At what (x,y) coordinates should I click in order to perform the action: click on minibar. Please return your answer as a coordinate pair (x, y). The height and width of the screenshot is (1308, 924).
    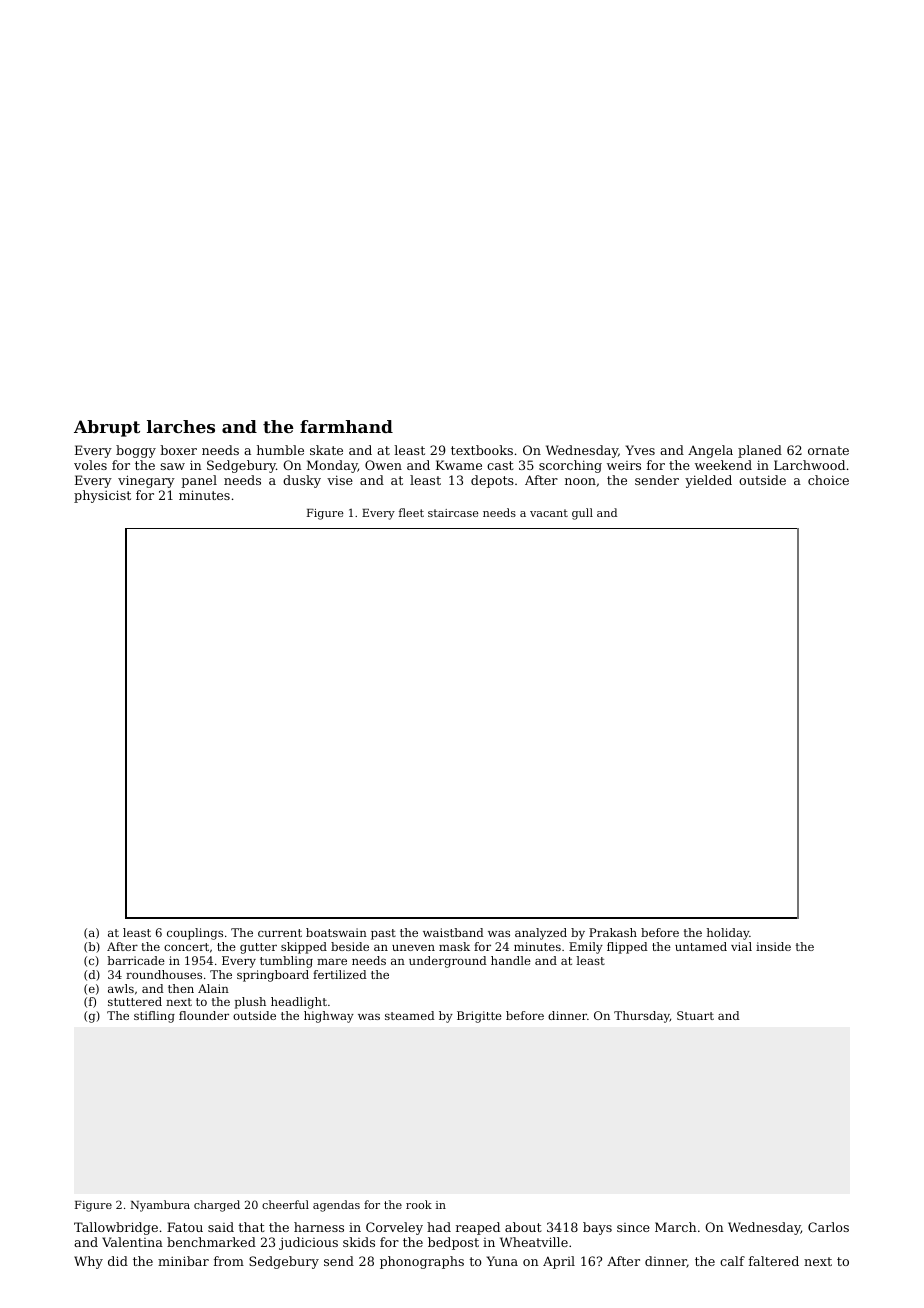
    Looking at the image, I should click on (183, 1261).
